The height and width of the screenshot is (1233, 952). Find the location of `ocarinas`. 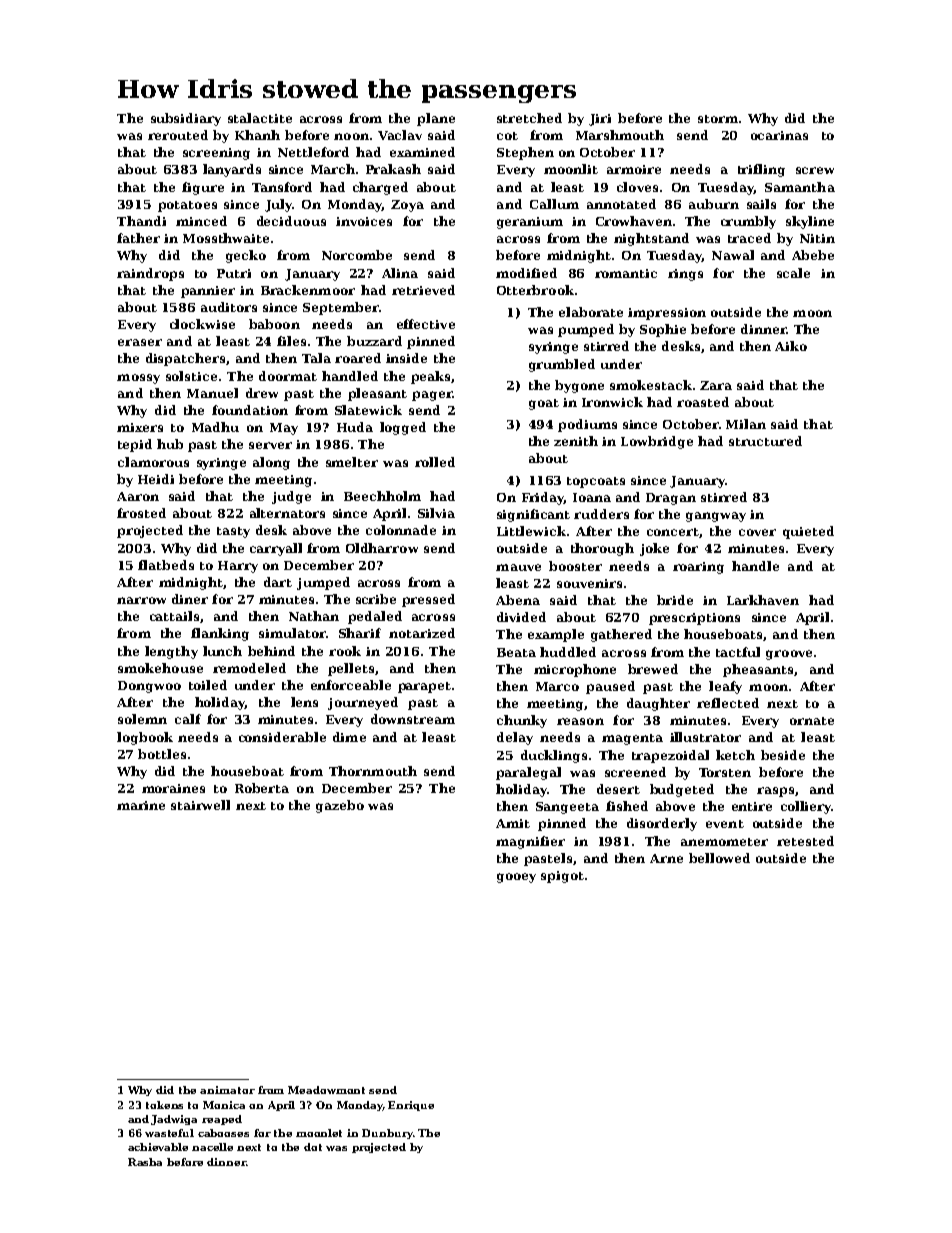

ocarinas is located at coordinates (779, 135).
